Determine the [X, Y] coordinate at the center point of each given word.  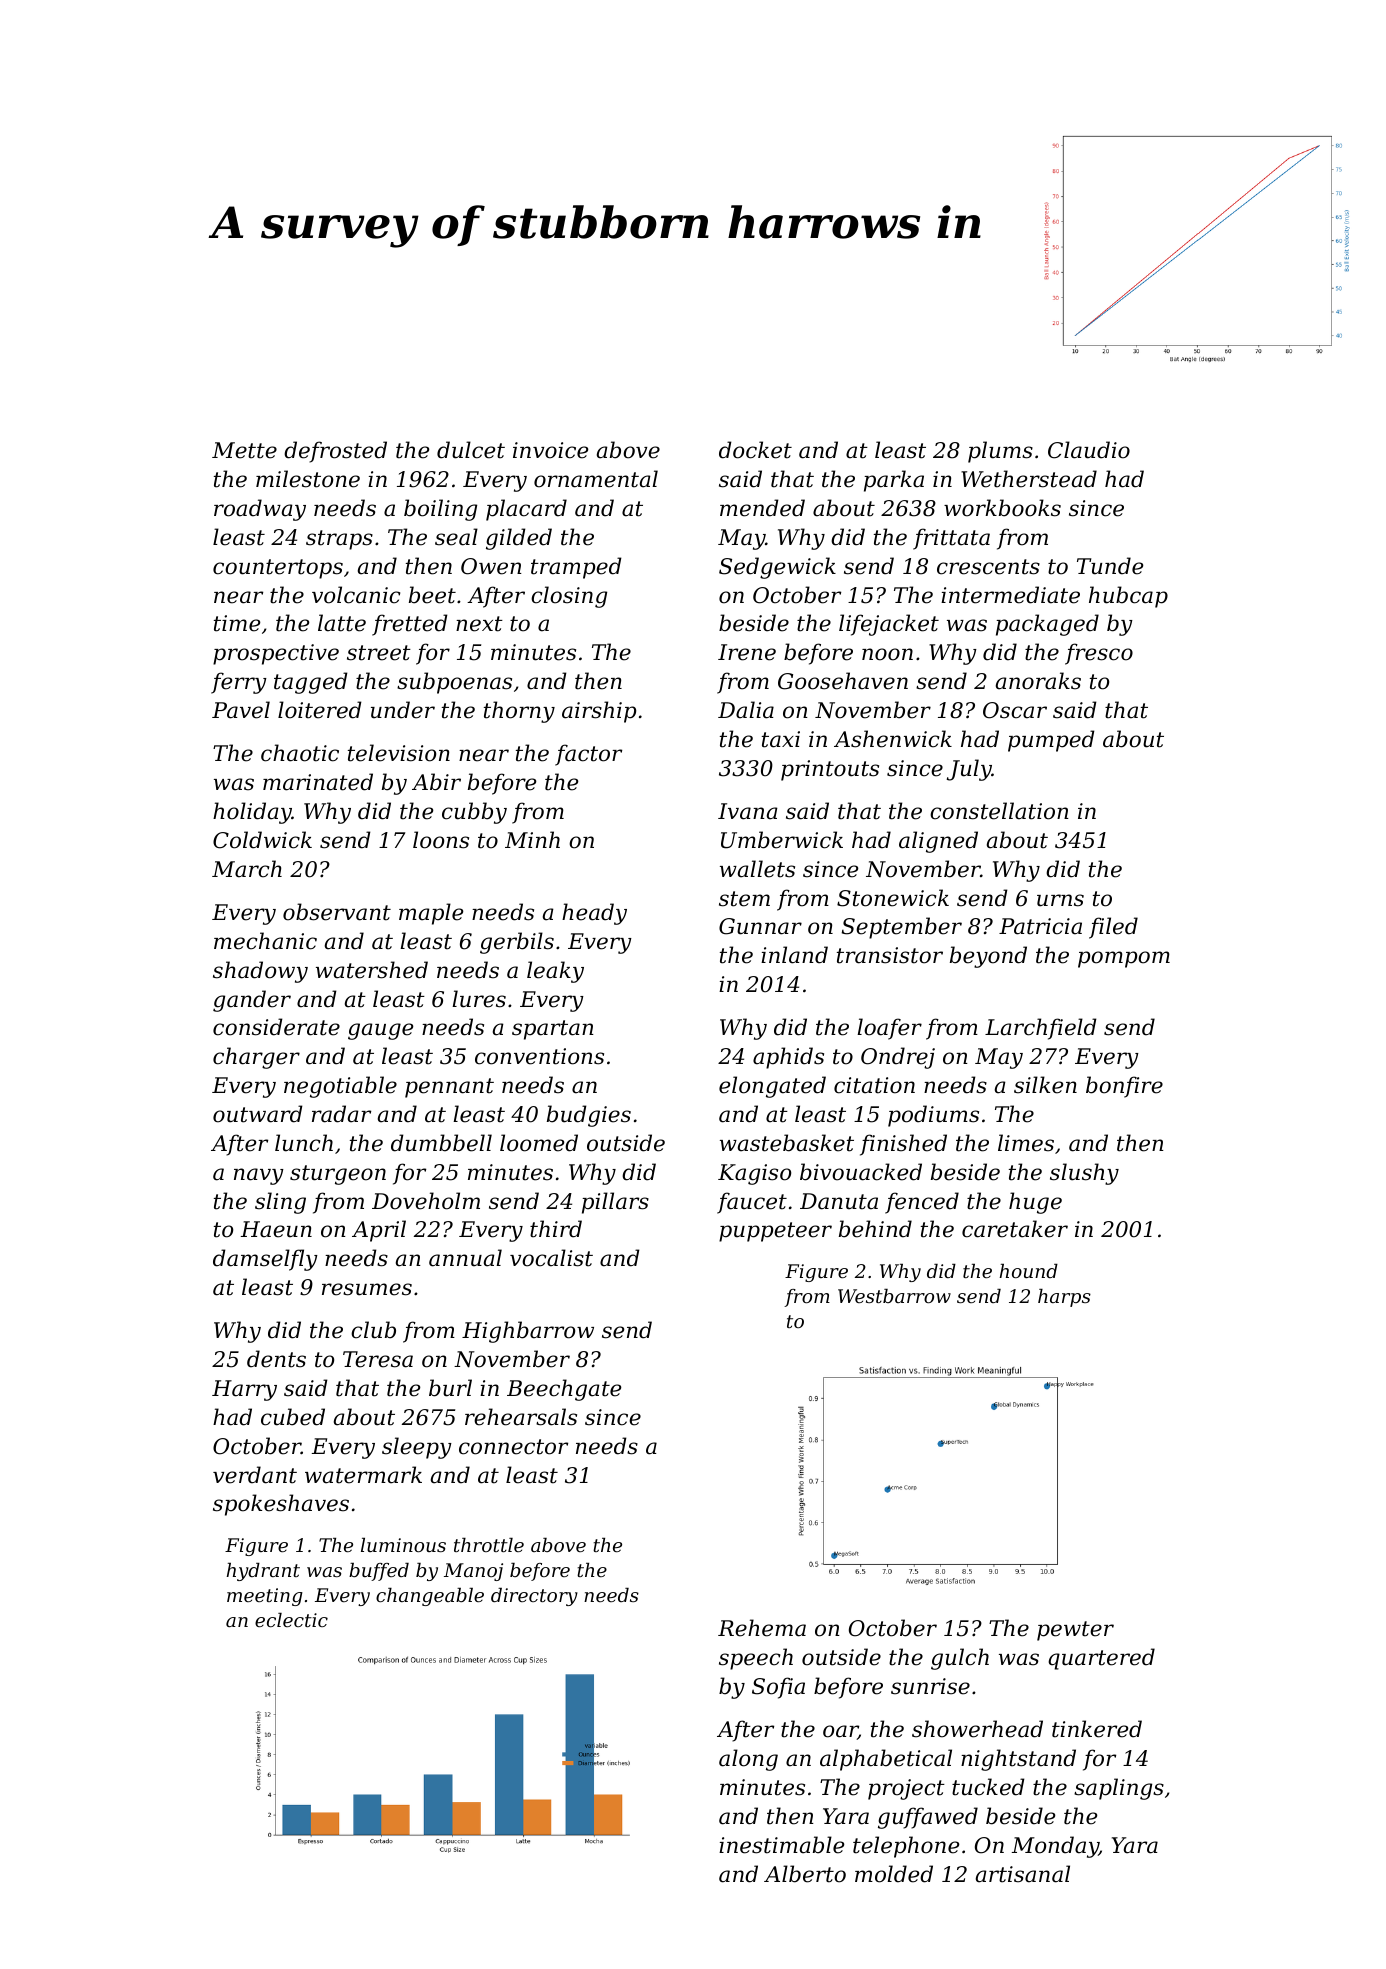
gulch [960, 1659]
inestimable [781, 1845]
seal [456, 537]
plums [1000, 452]
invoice [550, 450]
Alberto [805, 1874]
